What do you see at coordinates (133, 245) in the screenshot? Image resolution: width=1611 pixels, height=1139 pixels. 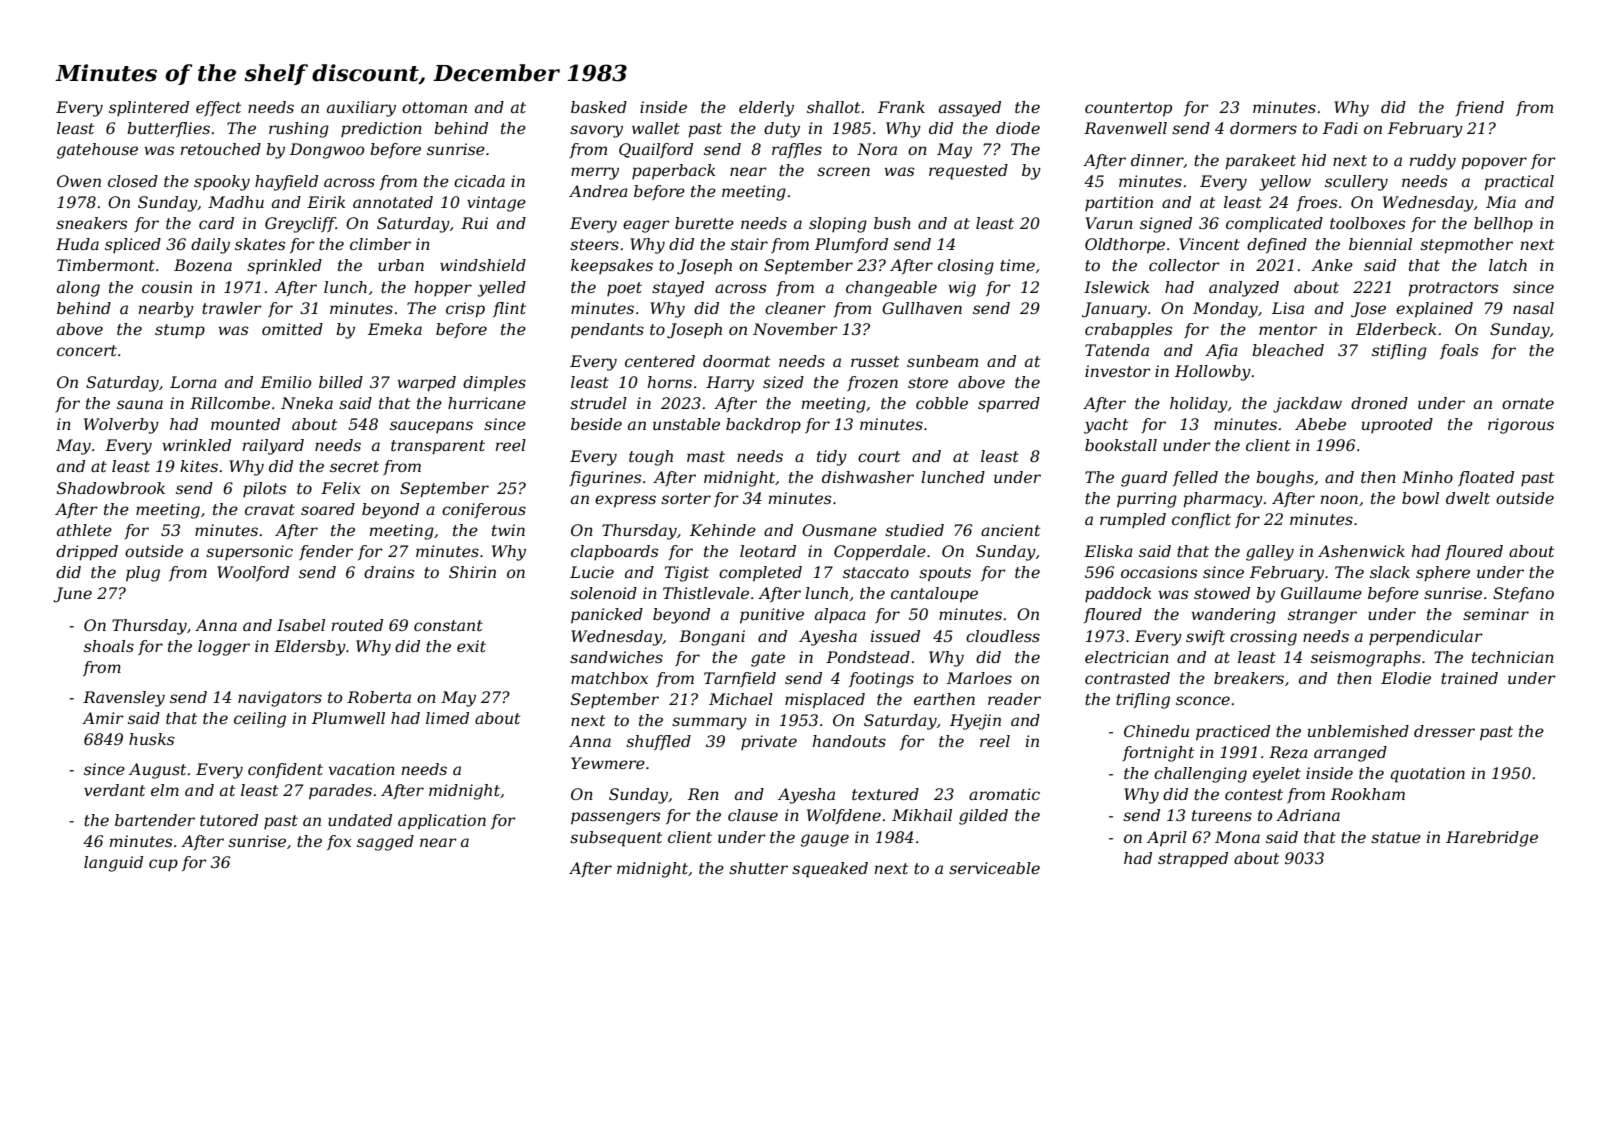 I see `spliced` at bounding box center [133, 245].
